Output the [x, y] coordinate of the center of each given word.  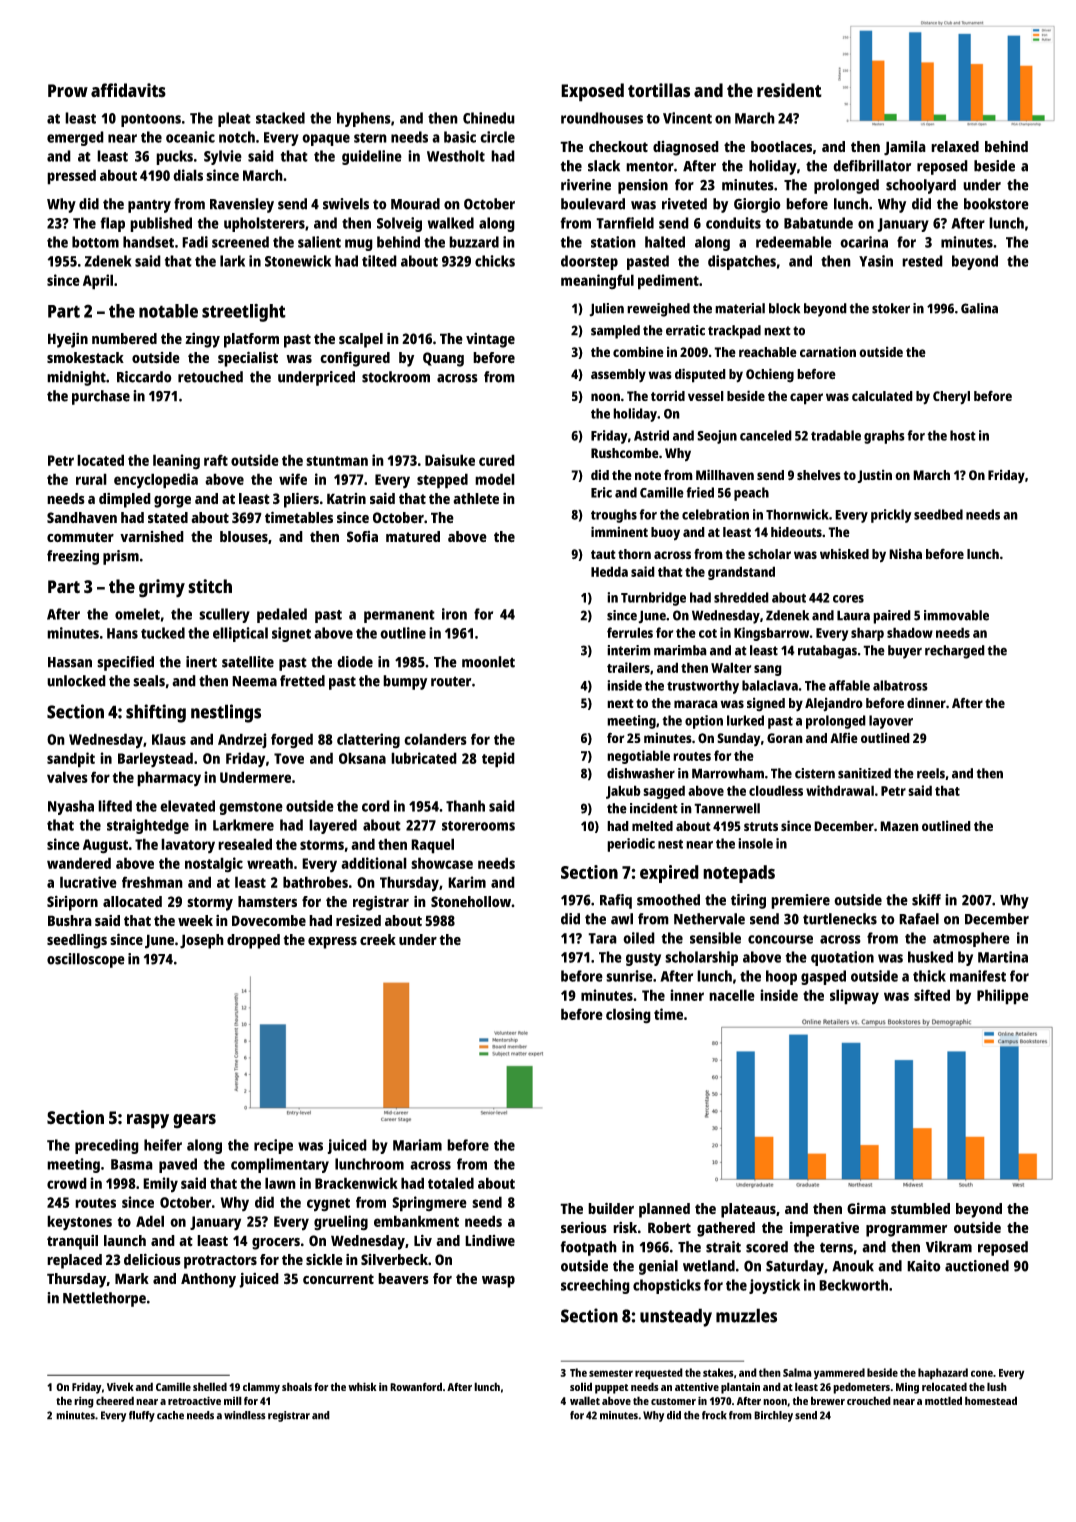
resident [789, 90]
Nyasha [71, 807]
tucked [163, 633]
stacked [280, 118]
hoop [781, 977]
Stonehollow [471, 902]
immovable [956, 615]
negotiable [638, 757]
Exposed [592, 92]
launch [125, 1240]
